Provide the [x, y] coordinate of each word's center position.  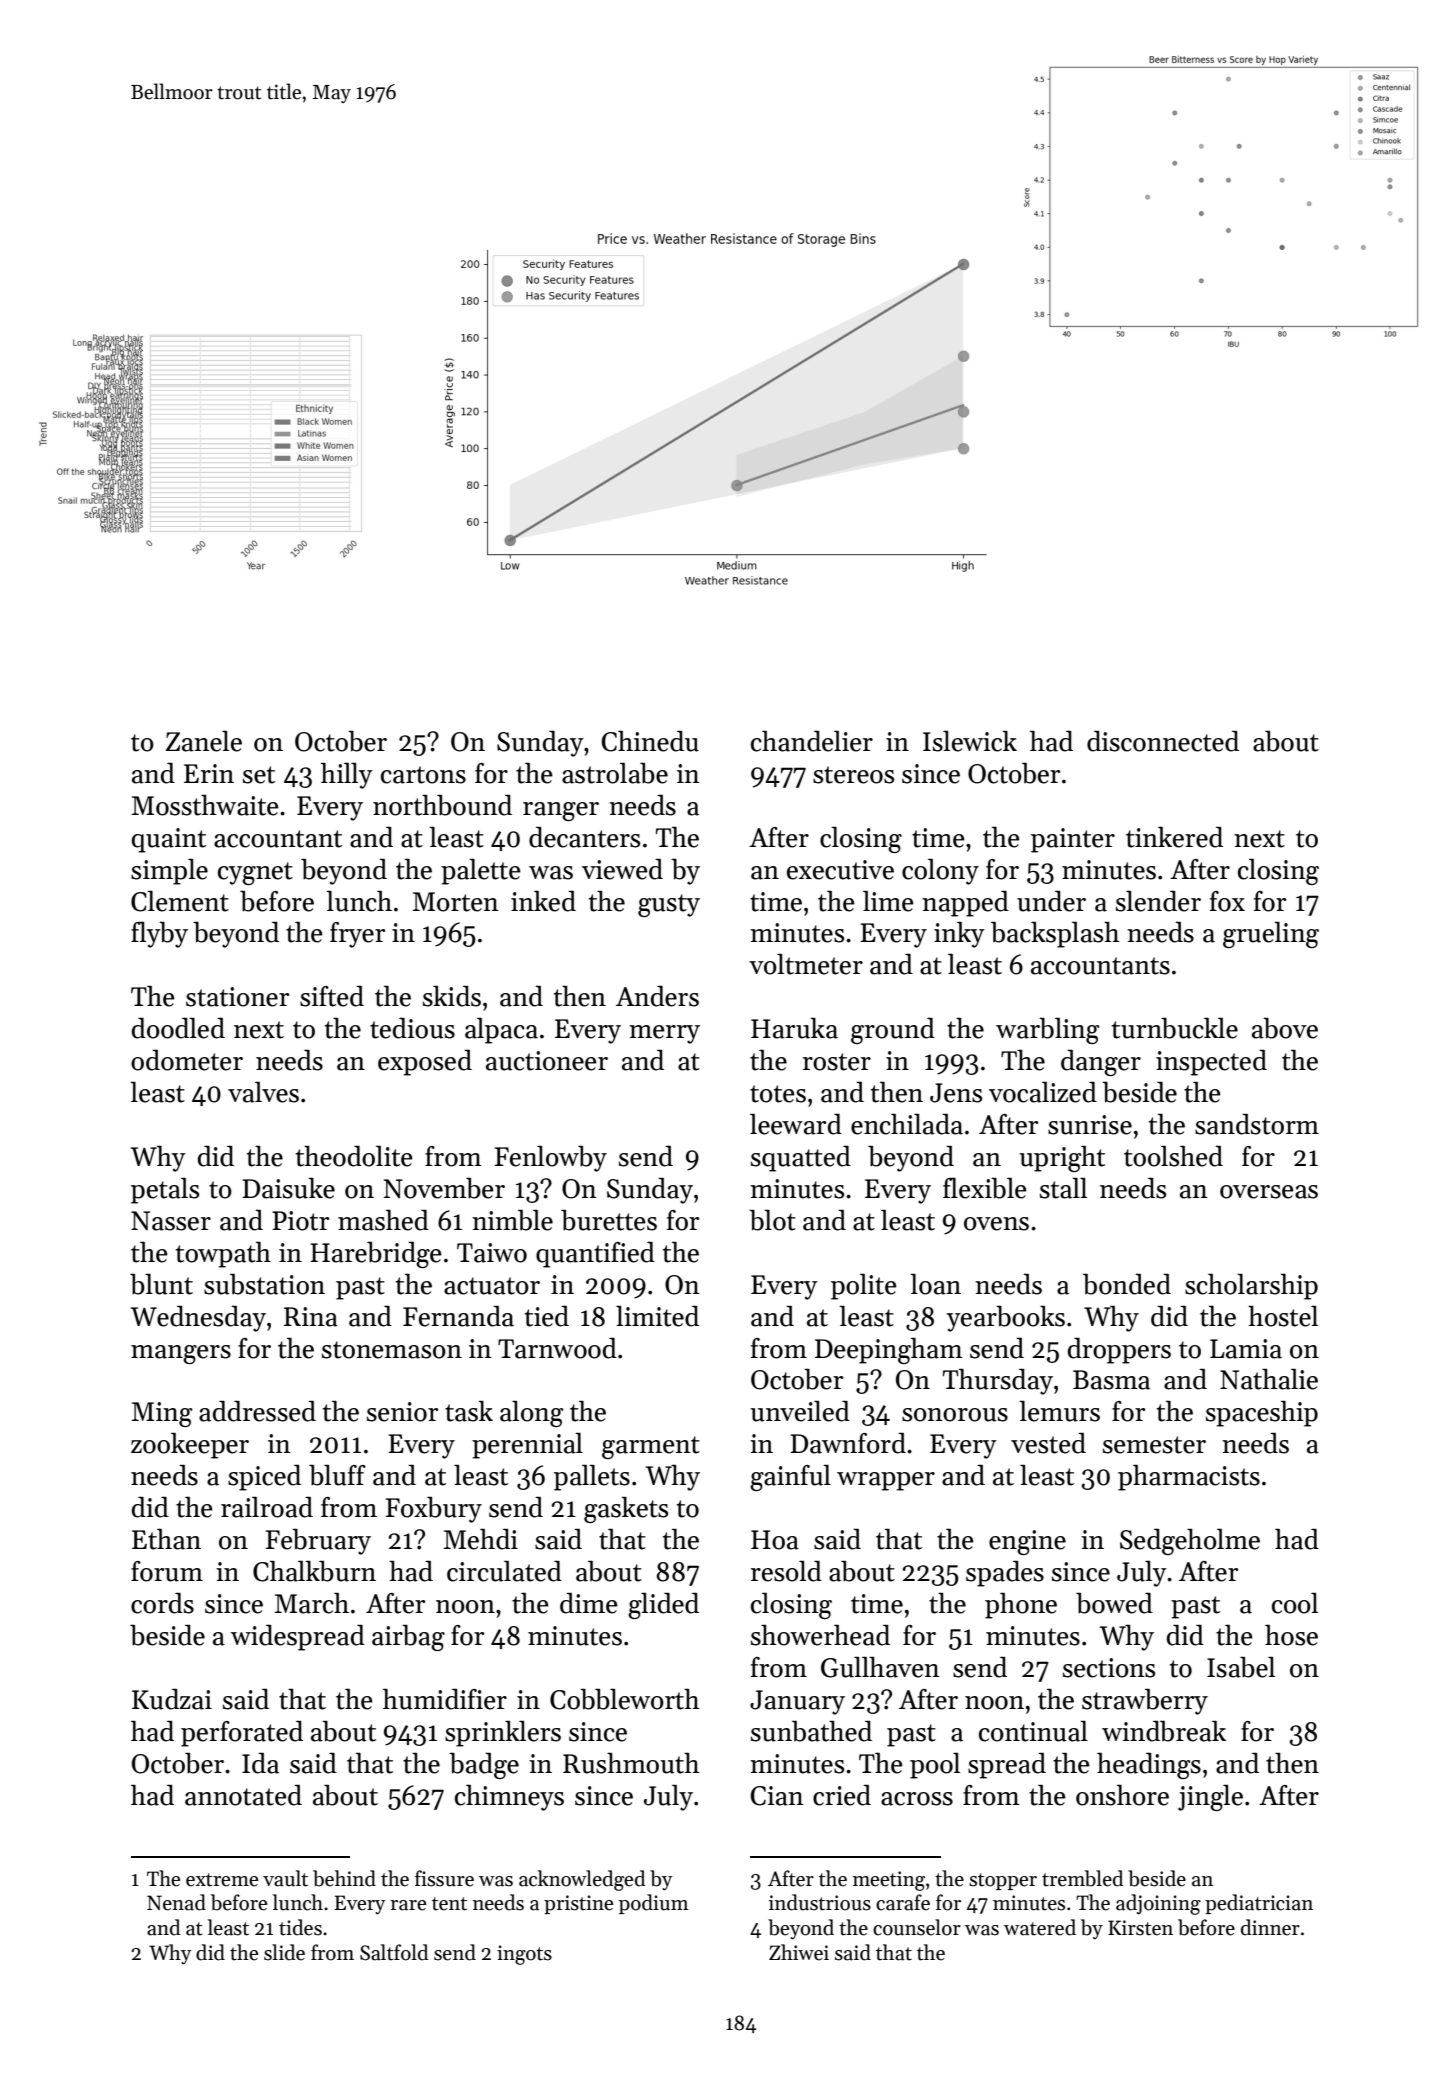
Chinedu [650, 741]
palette [481, 872]
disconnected [1163, 741]
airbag [408, 1638]
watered [1040, 1927]
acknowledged [582, 1880]
